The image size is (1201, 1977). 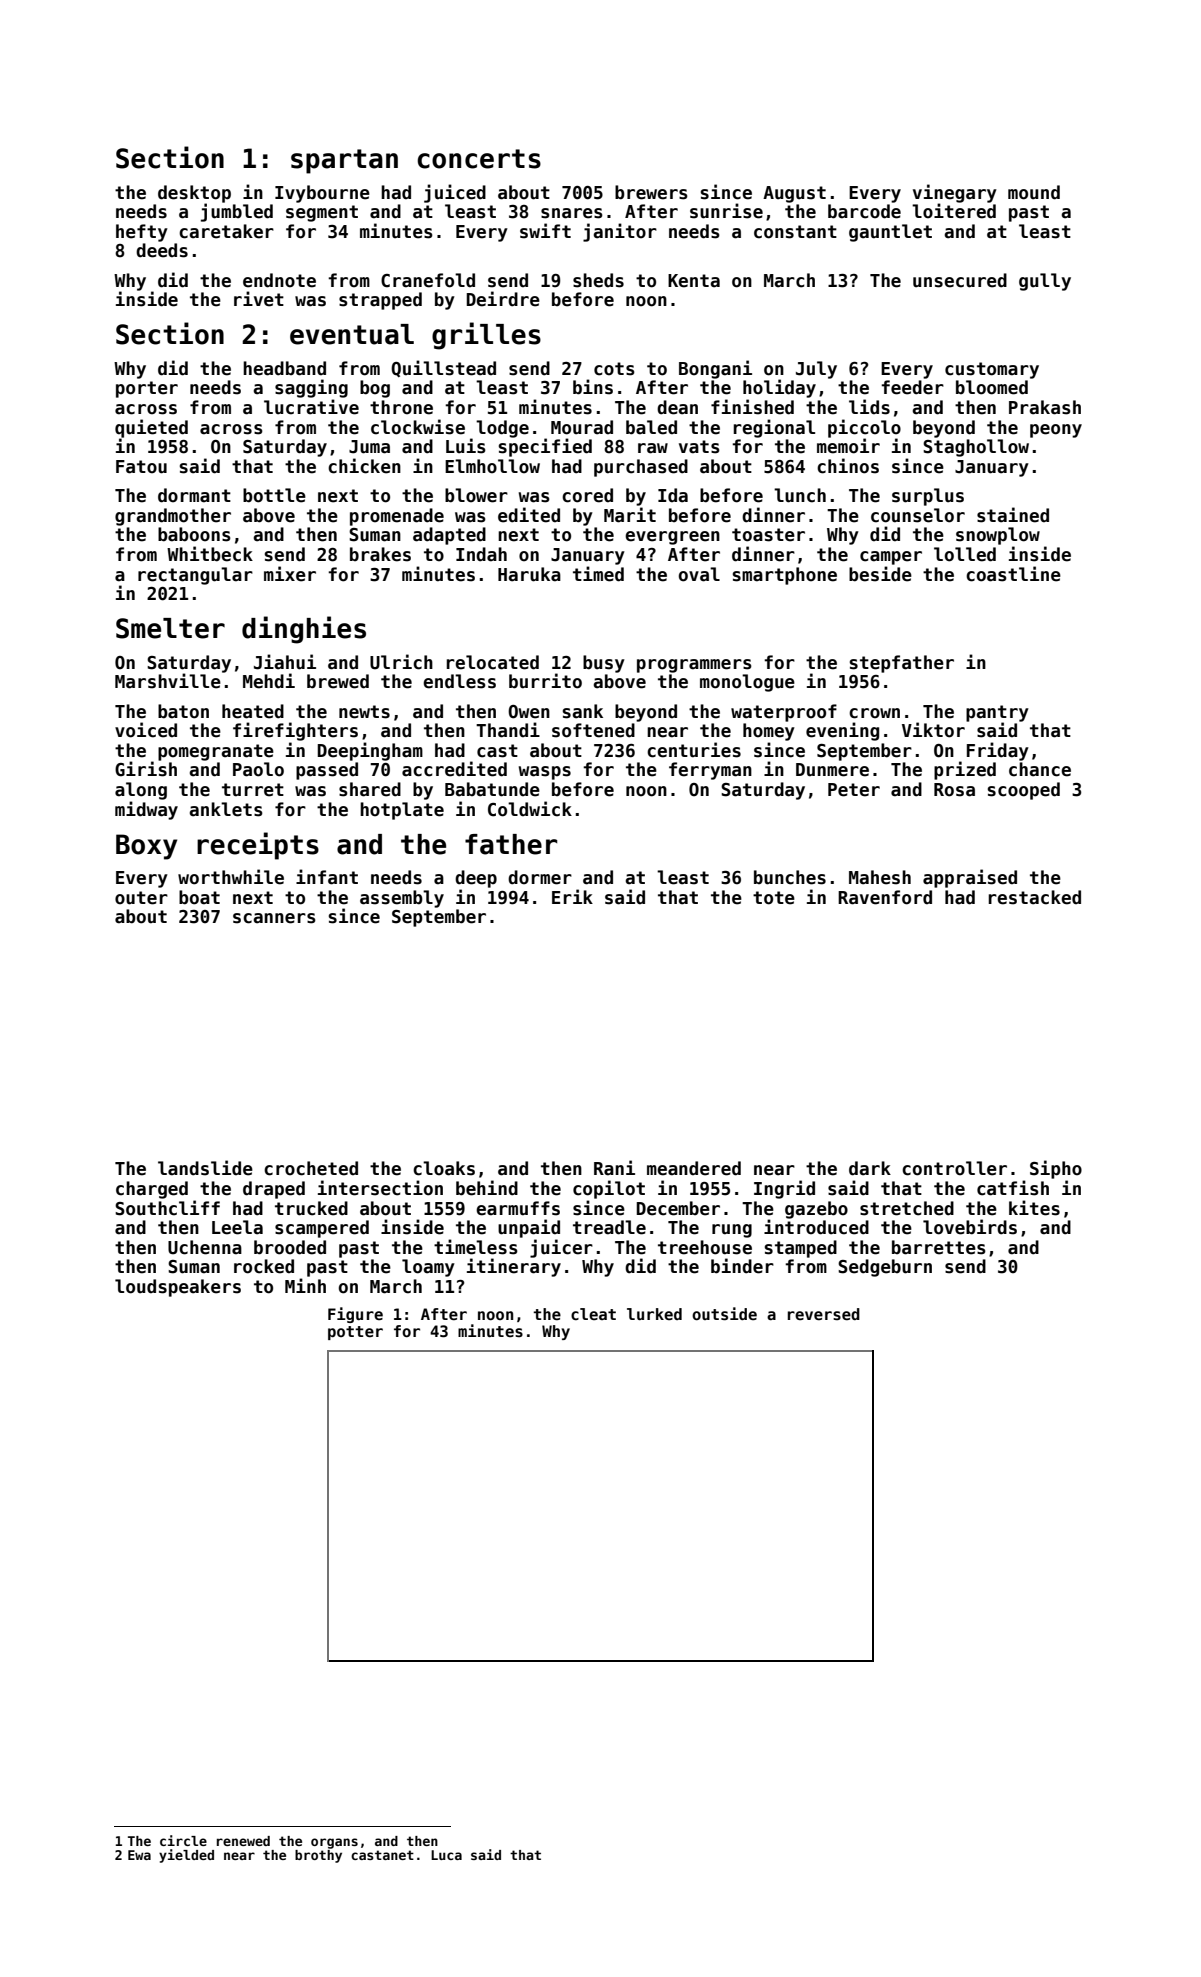 I want to click on chance, so click(x=1040, y=769).
